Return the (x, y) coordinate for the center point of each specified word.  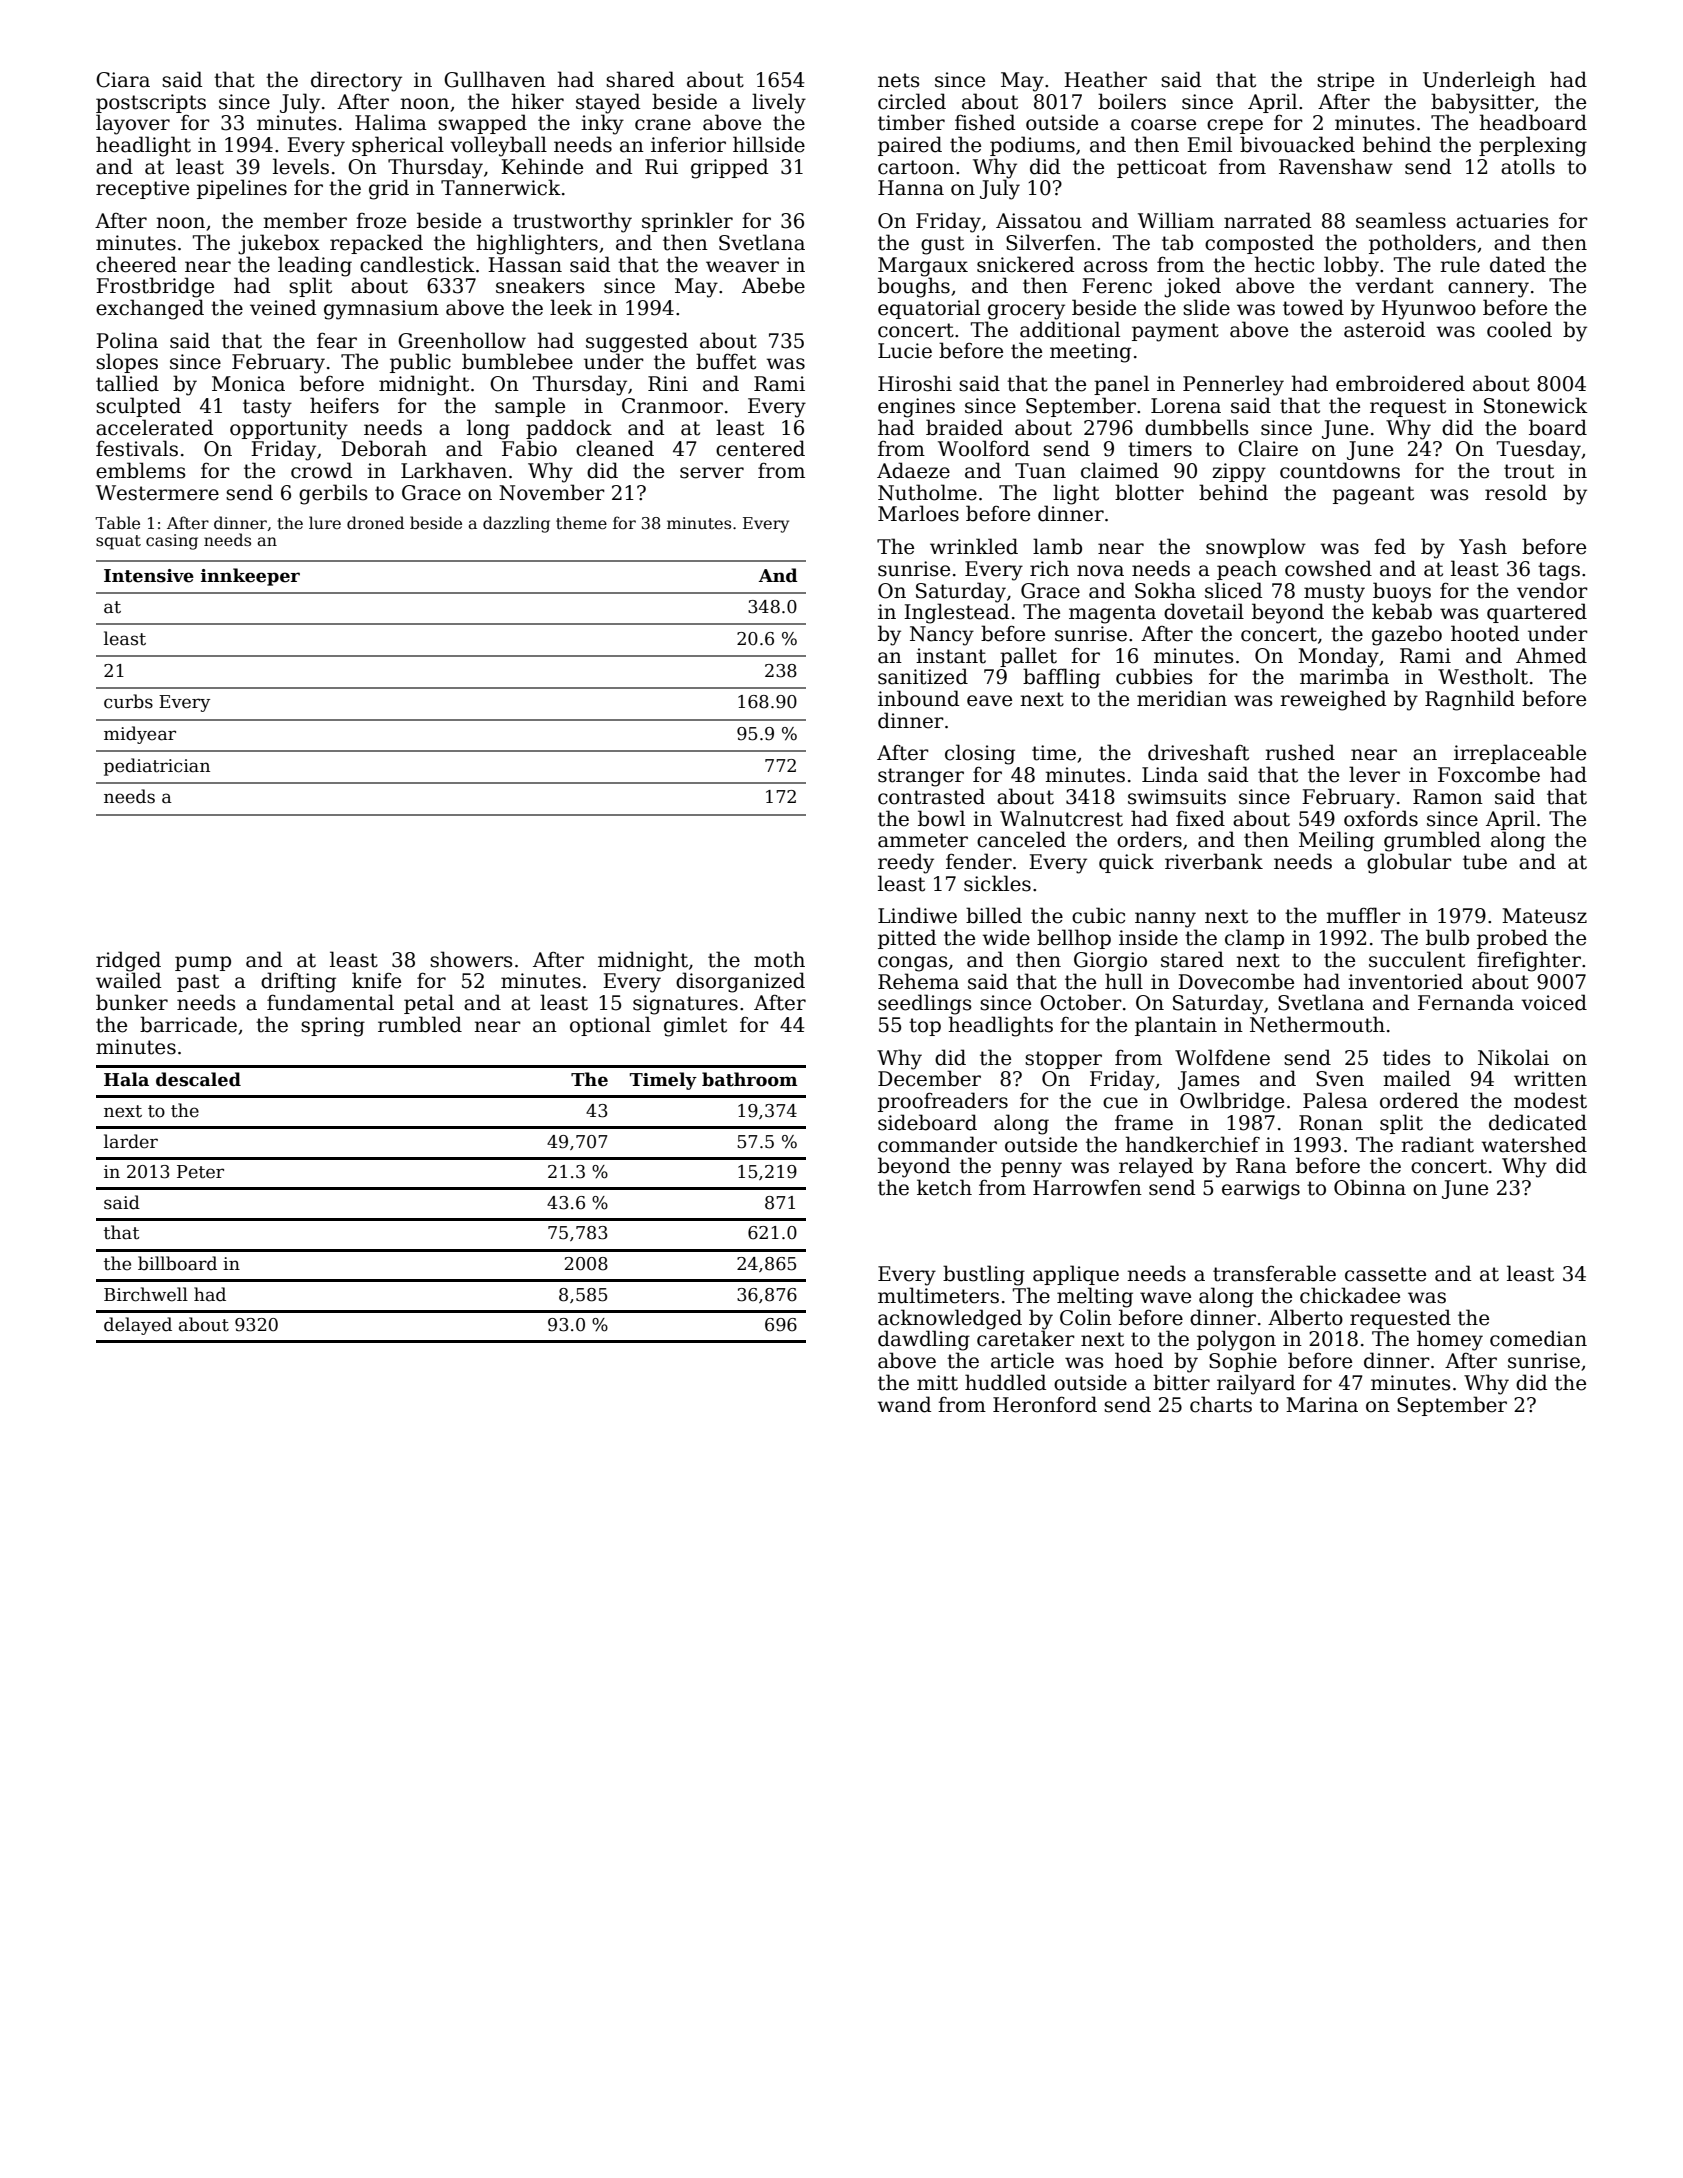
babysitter (1482, 103)
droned (375, 523)
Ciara (123, 80)
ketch (944, 1187)
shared (640, 79)
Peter (200, 1172)
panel (1121, 385)
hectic (1284, 264)
